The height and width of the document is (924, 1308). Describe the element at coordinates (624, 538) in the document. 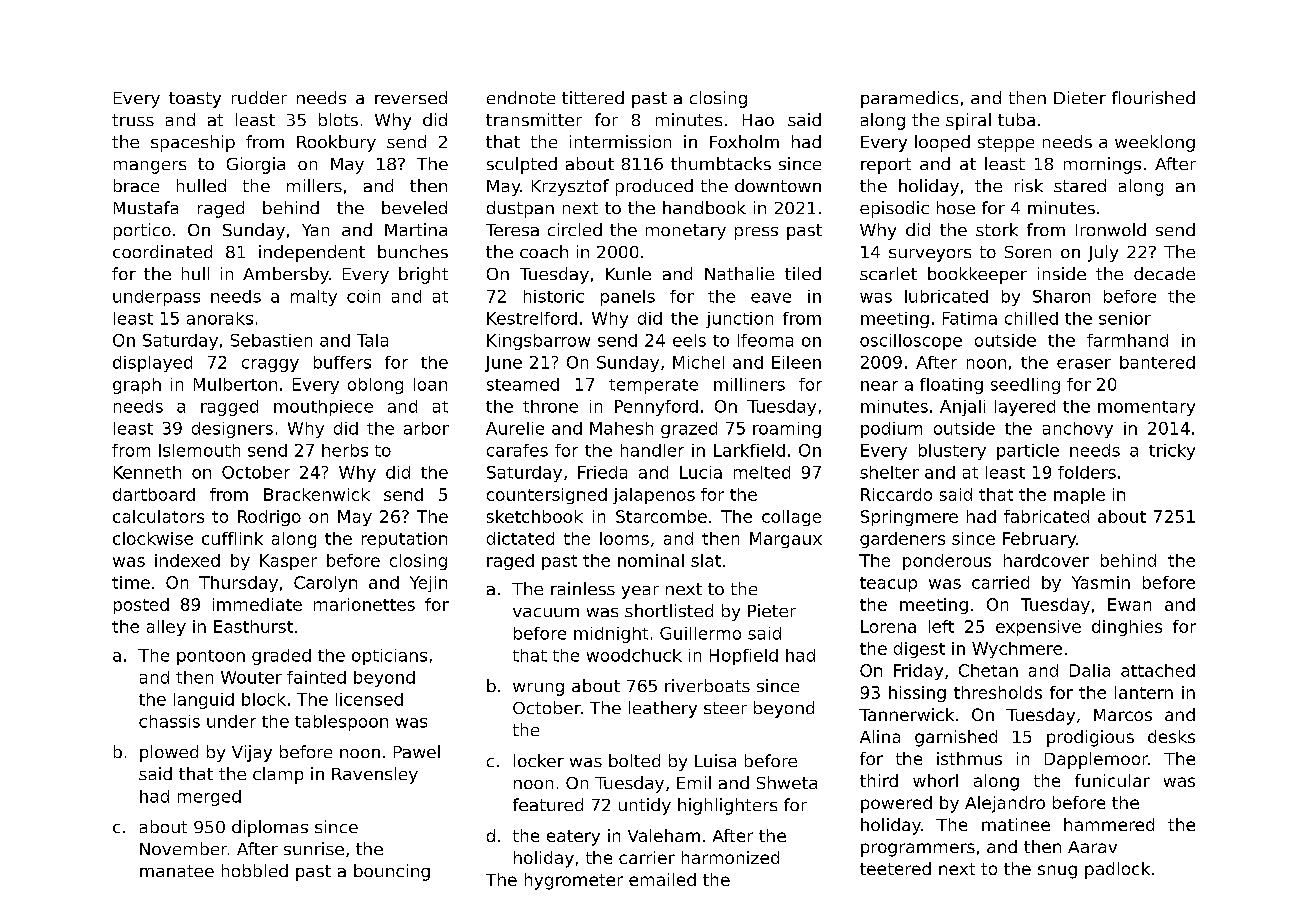

I see `looms` at that location.
